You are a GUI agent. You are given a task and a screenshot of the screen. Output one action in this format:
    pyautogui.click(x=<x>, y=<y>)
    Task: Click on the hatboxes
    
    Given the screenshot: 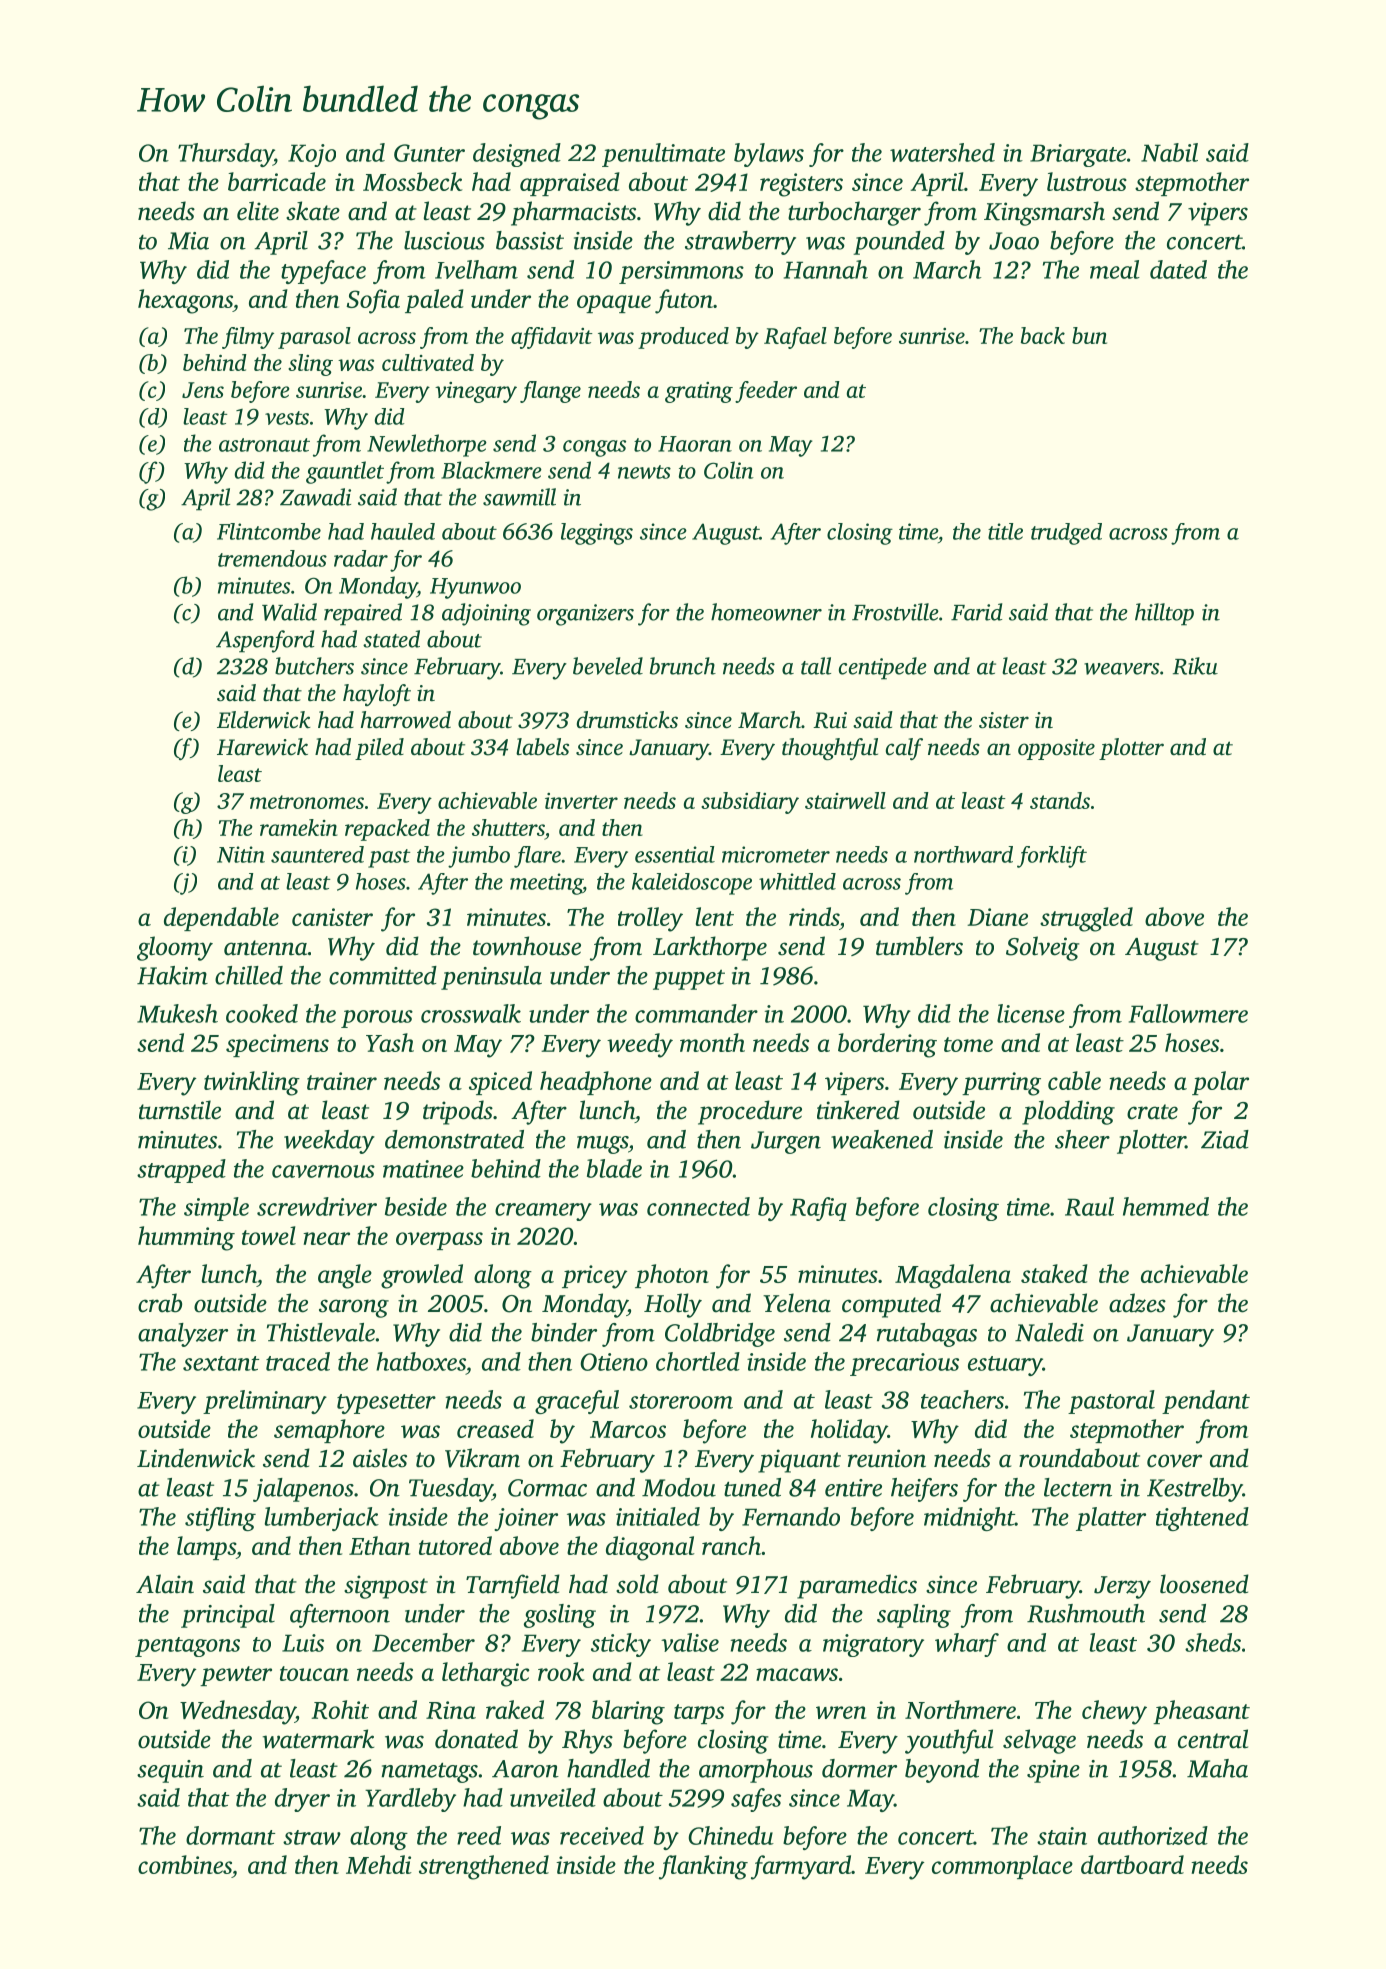 What is the action you would take?
    pyautogui.click(x=421, y=1361)
